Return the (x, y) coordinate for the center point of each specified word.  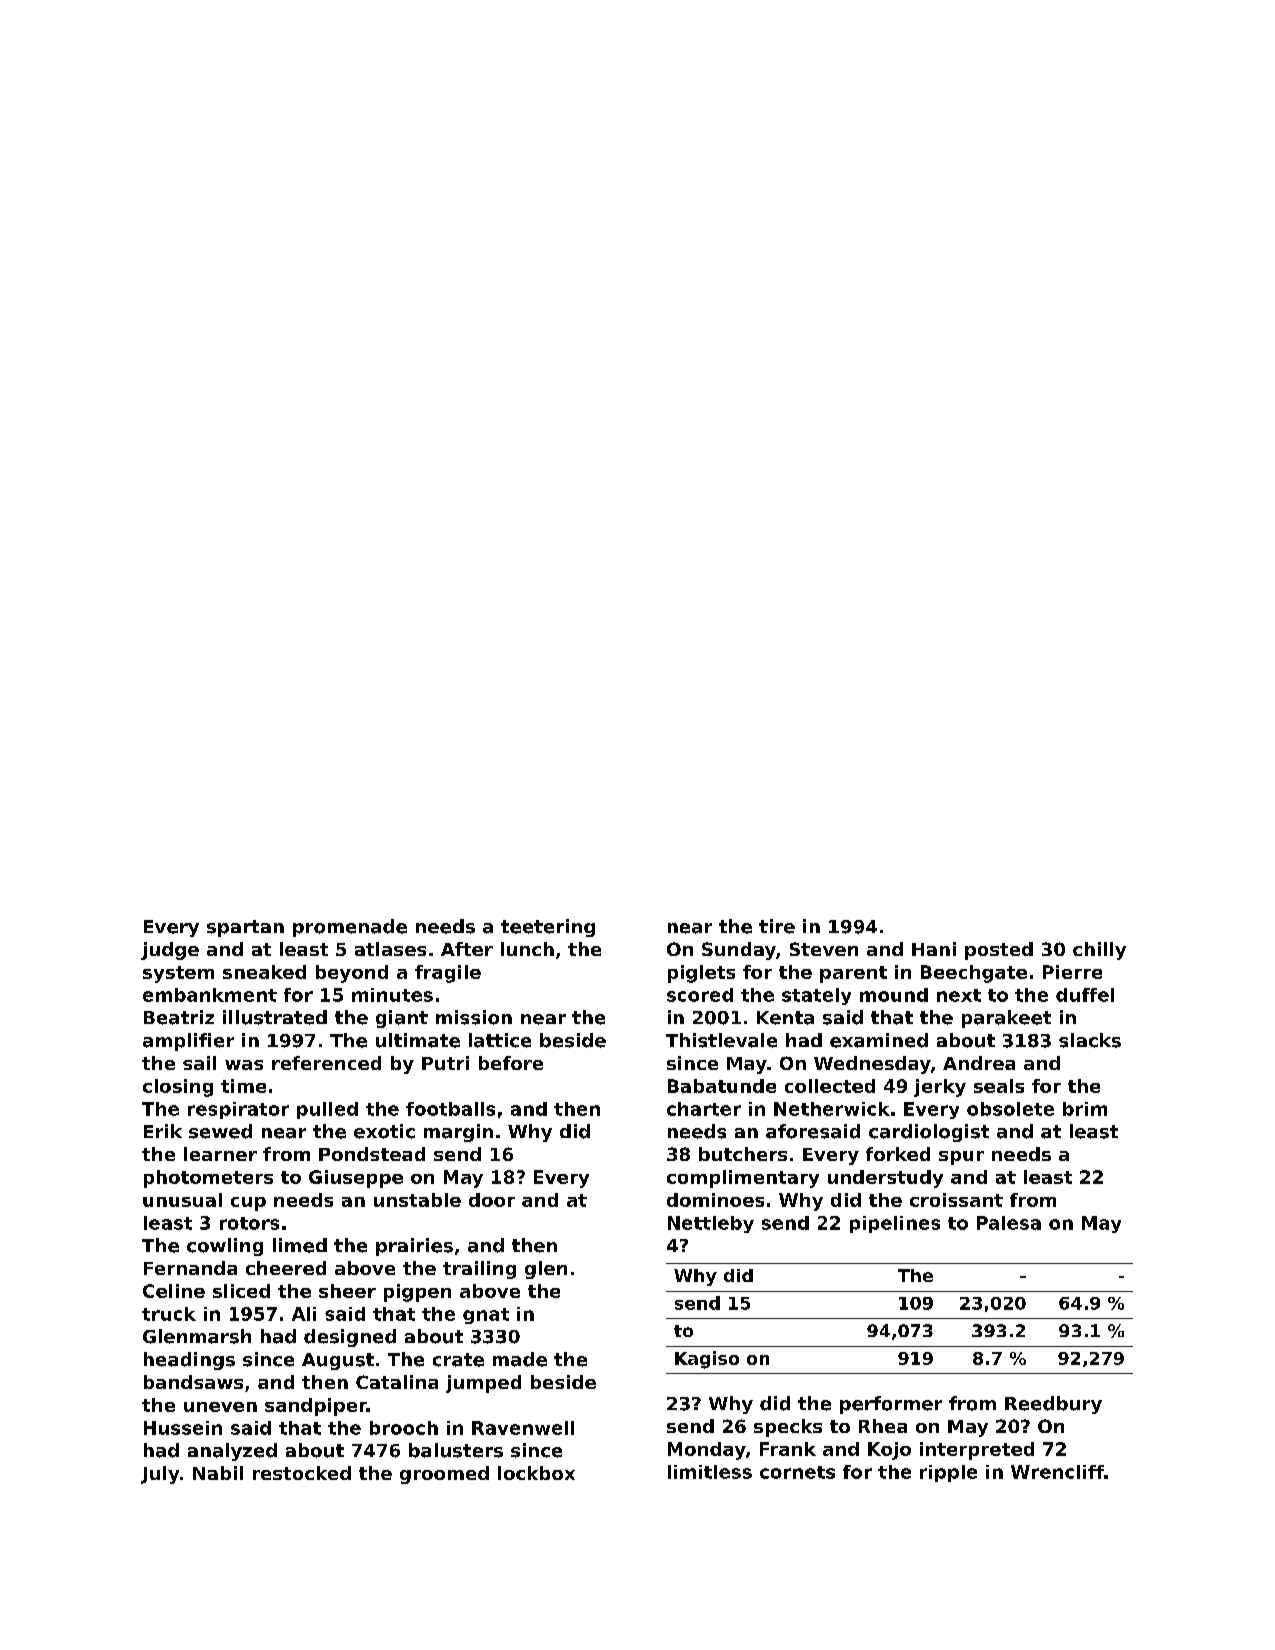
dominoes (715, 1200)
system (178, 974)
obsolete (1010, 1109)
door (492, 1200)
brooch (404, 1428)
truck (169, 1314)
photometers (208, 1179)
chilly (1099, 951)
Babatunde (722, 1086)
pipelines (895, 1224)
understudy (885, 1179)
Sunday (739, 951)
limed (300, 1245)
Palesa (1009, 1223)
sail (199, 1063)
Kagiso (707, 1360)
